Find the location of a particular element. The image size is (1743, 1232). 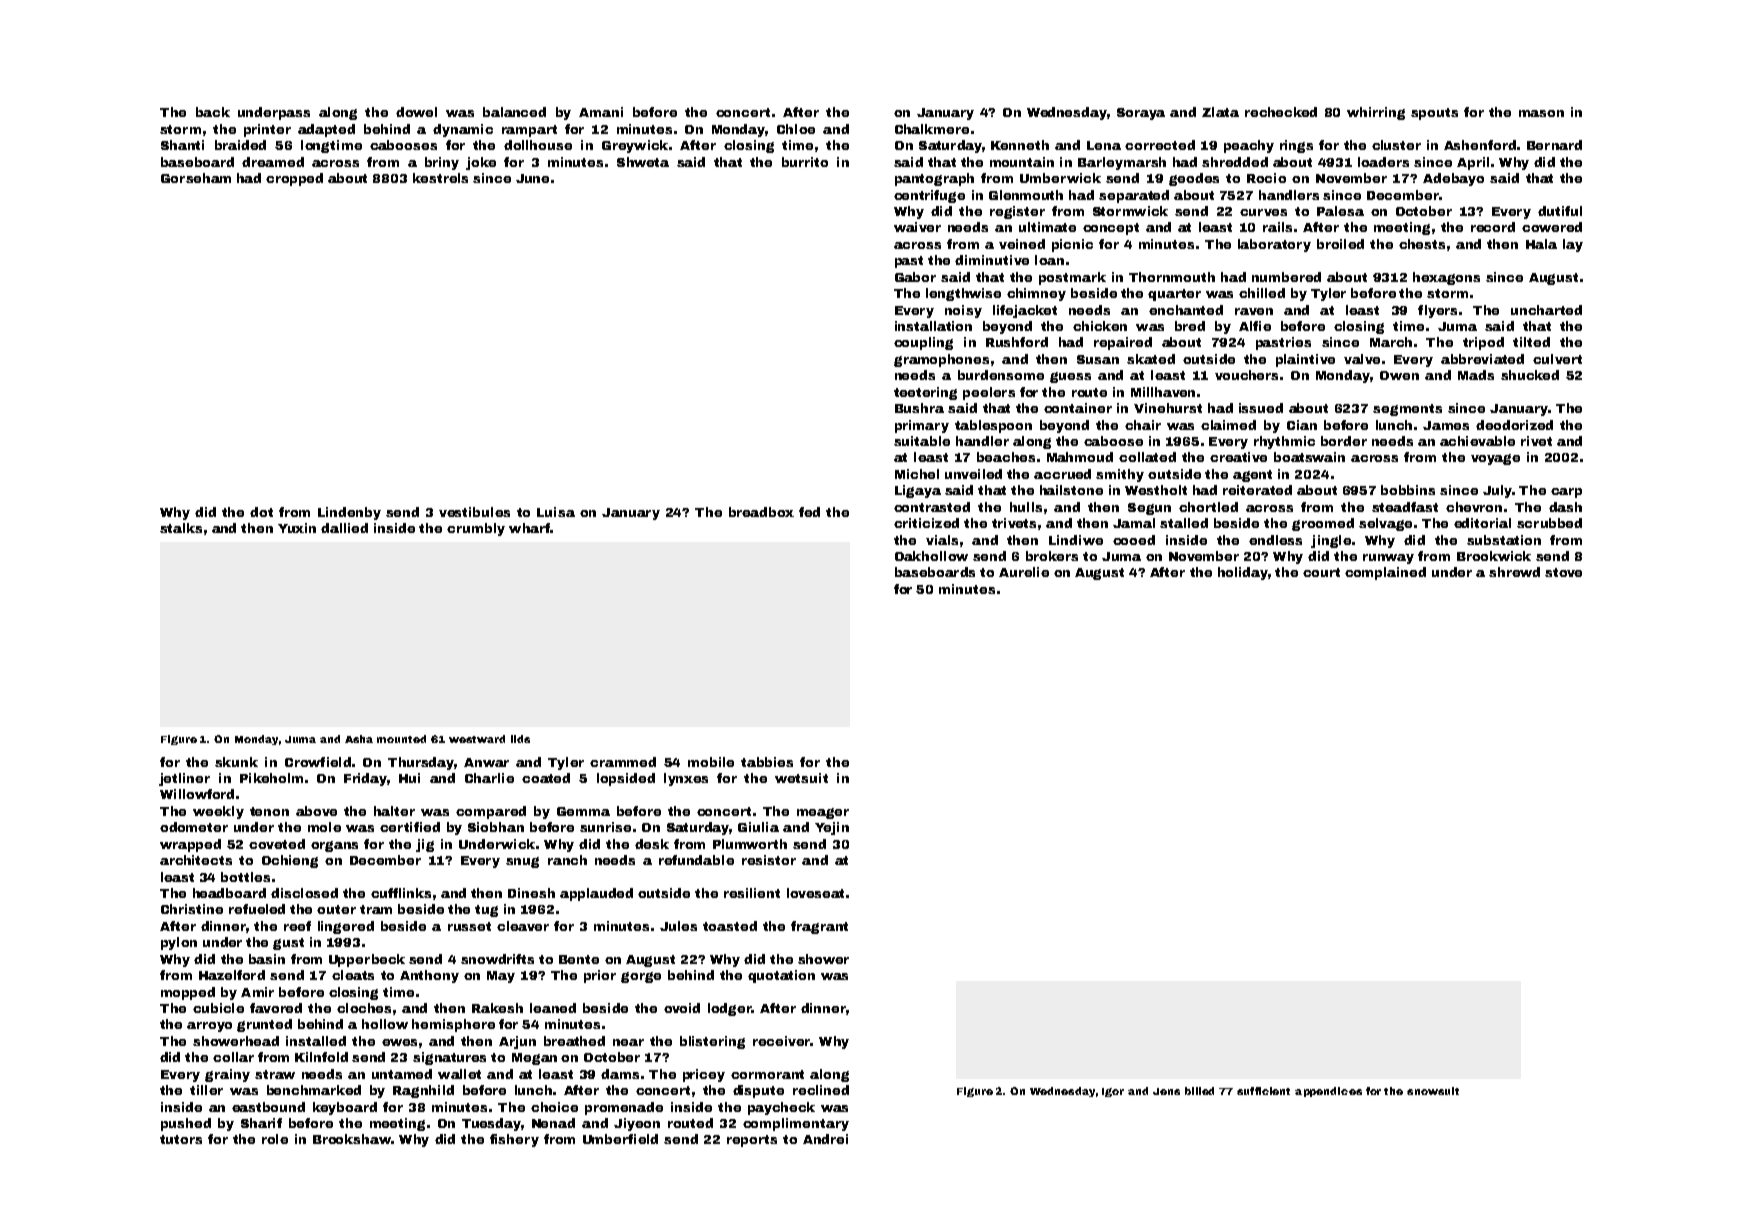

rechecked is located at coordinates (1281, 112).
